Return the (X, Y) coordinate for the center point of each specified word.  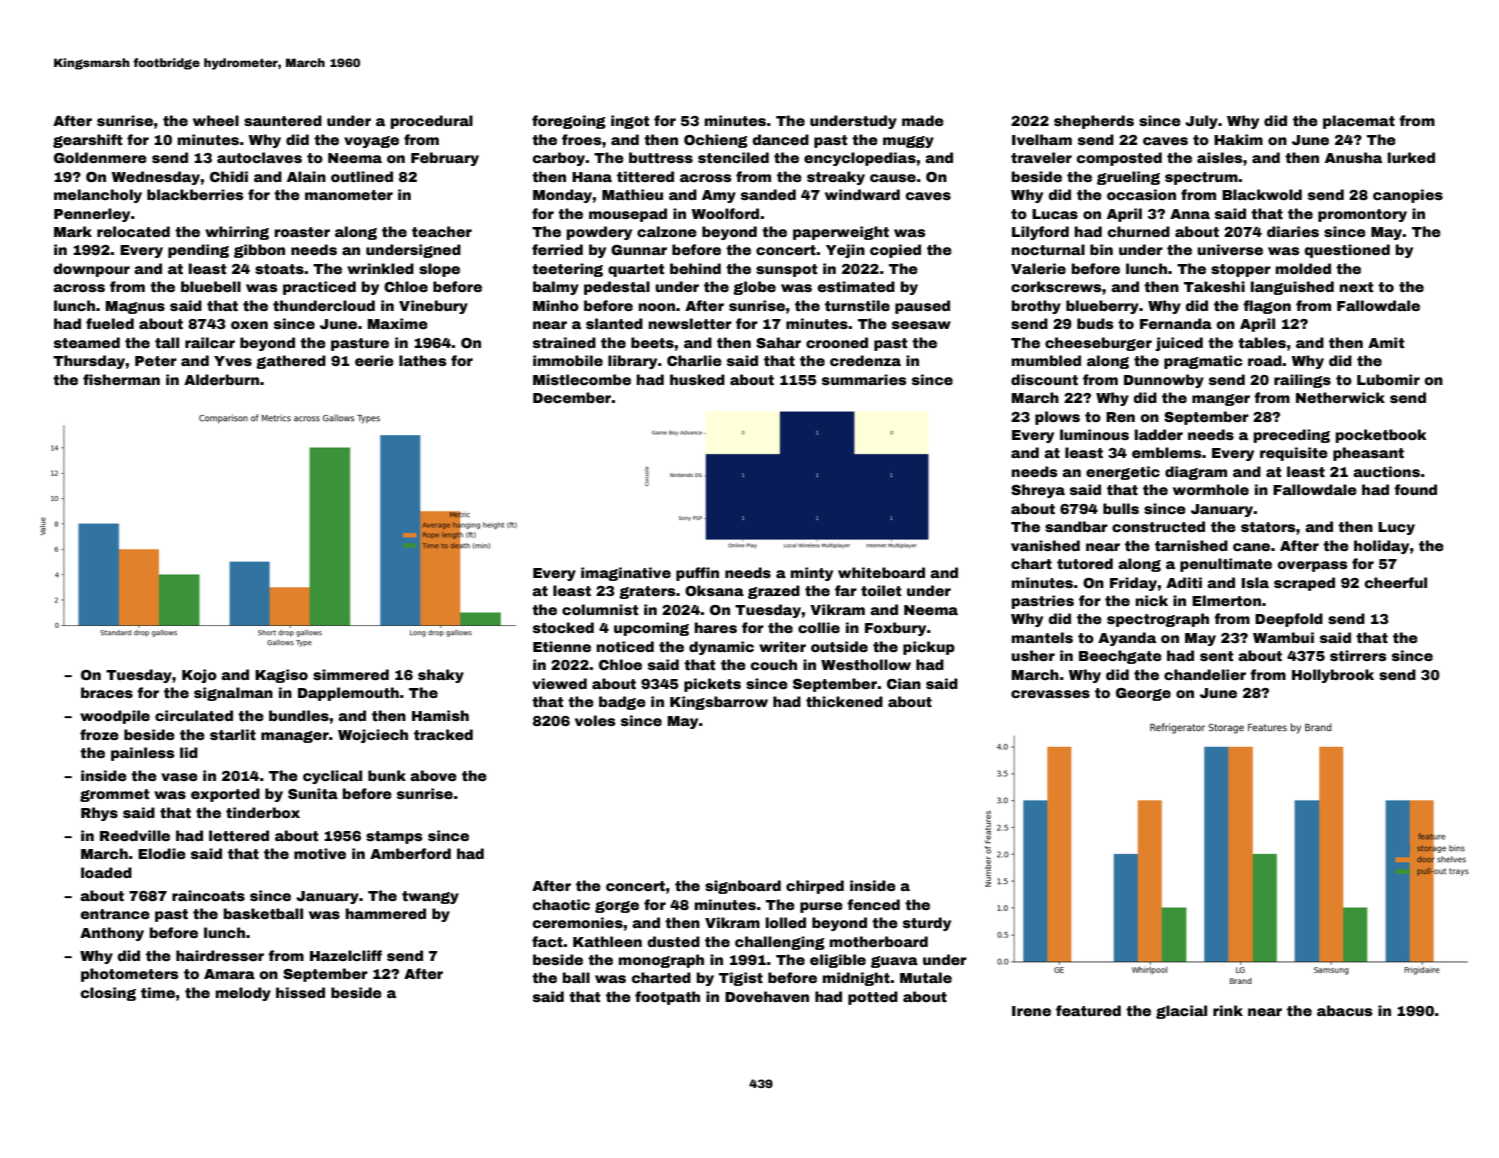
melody (243, 994)
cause (893, 178)
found (1415, 489)
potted (873, 998)
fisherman (121, 379)
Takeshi (1214, 286)
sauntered (283, 120)
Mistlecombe (582, 379)
